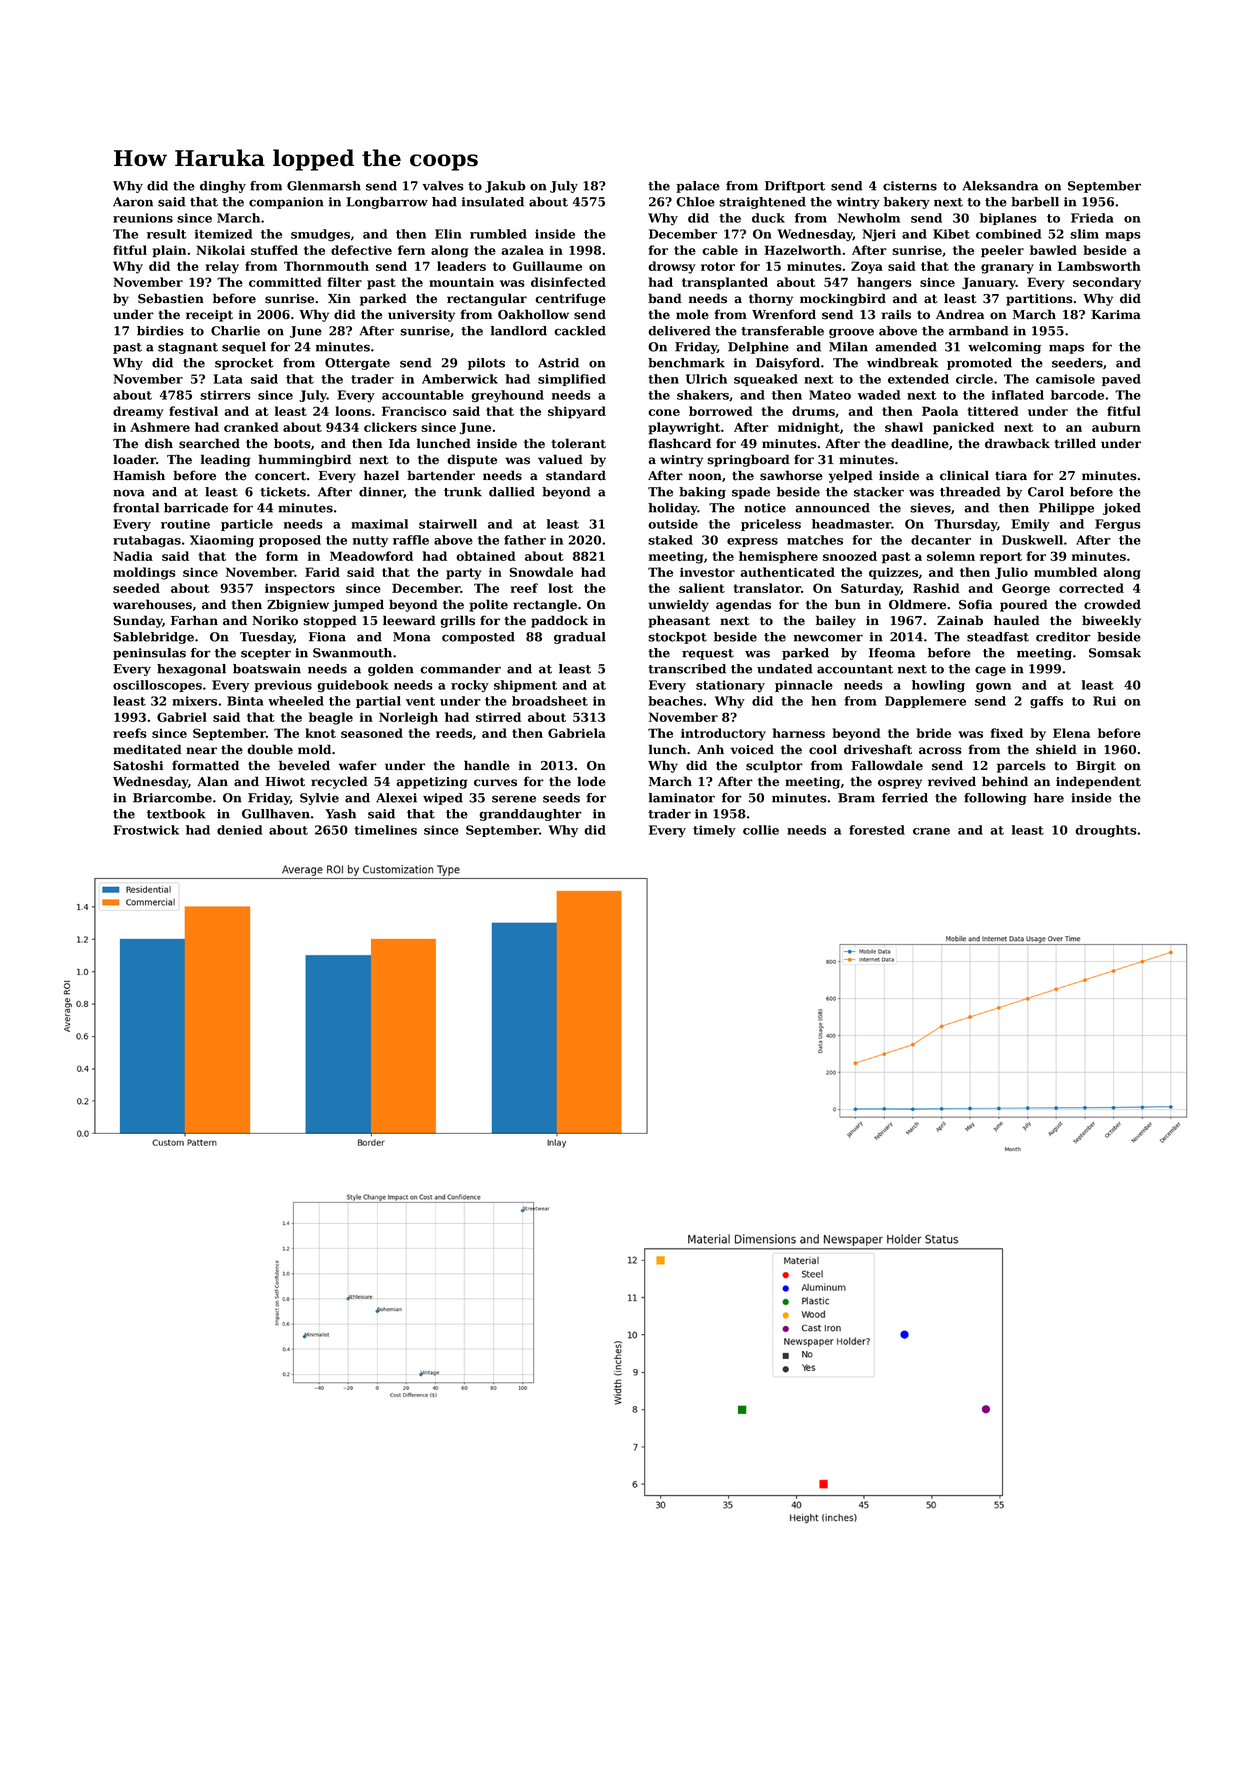 The image size is (1254, 1773). What do you see at coordinates (1116, 315) in the image?
I see `Karima` at bounding box center [1116, 315].
